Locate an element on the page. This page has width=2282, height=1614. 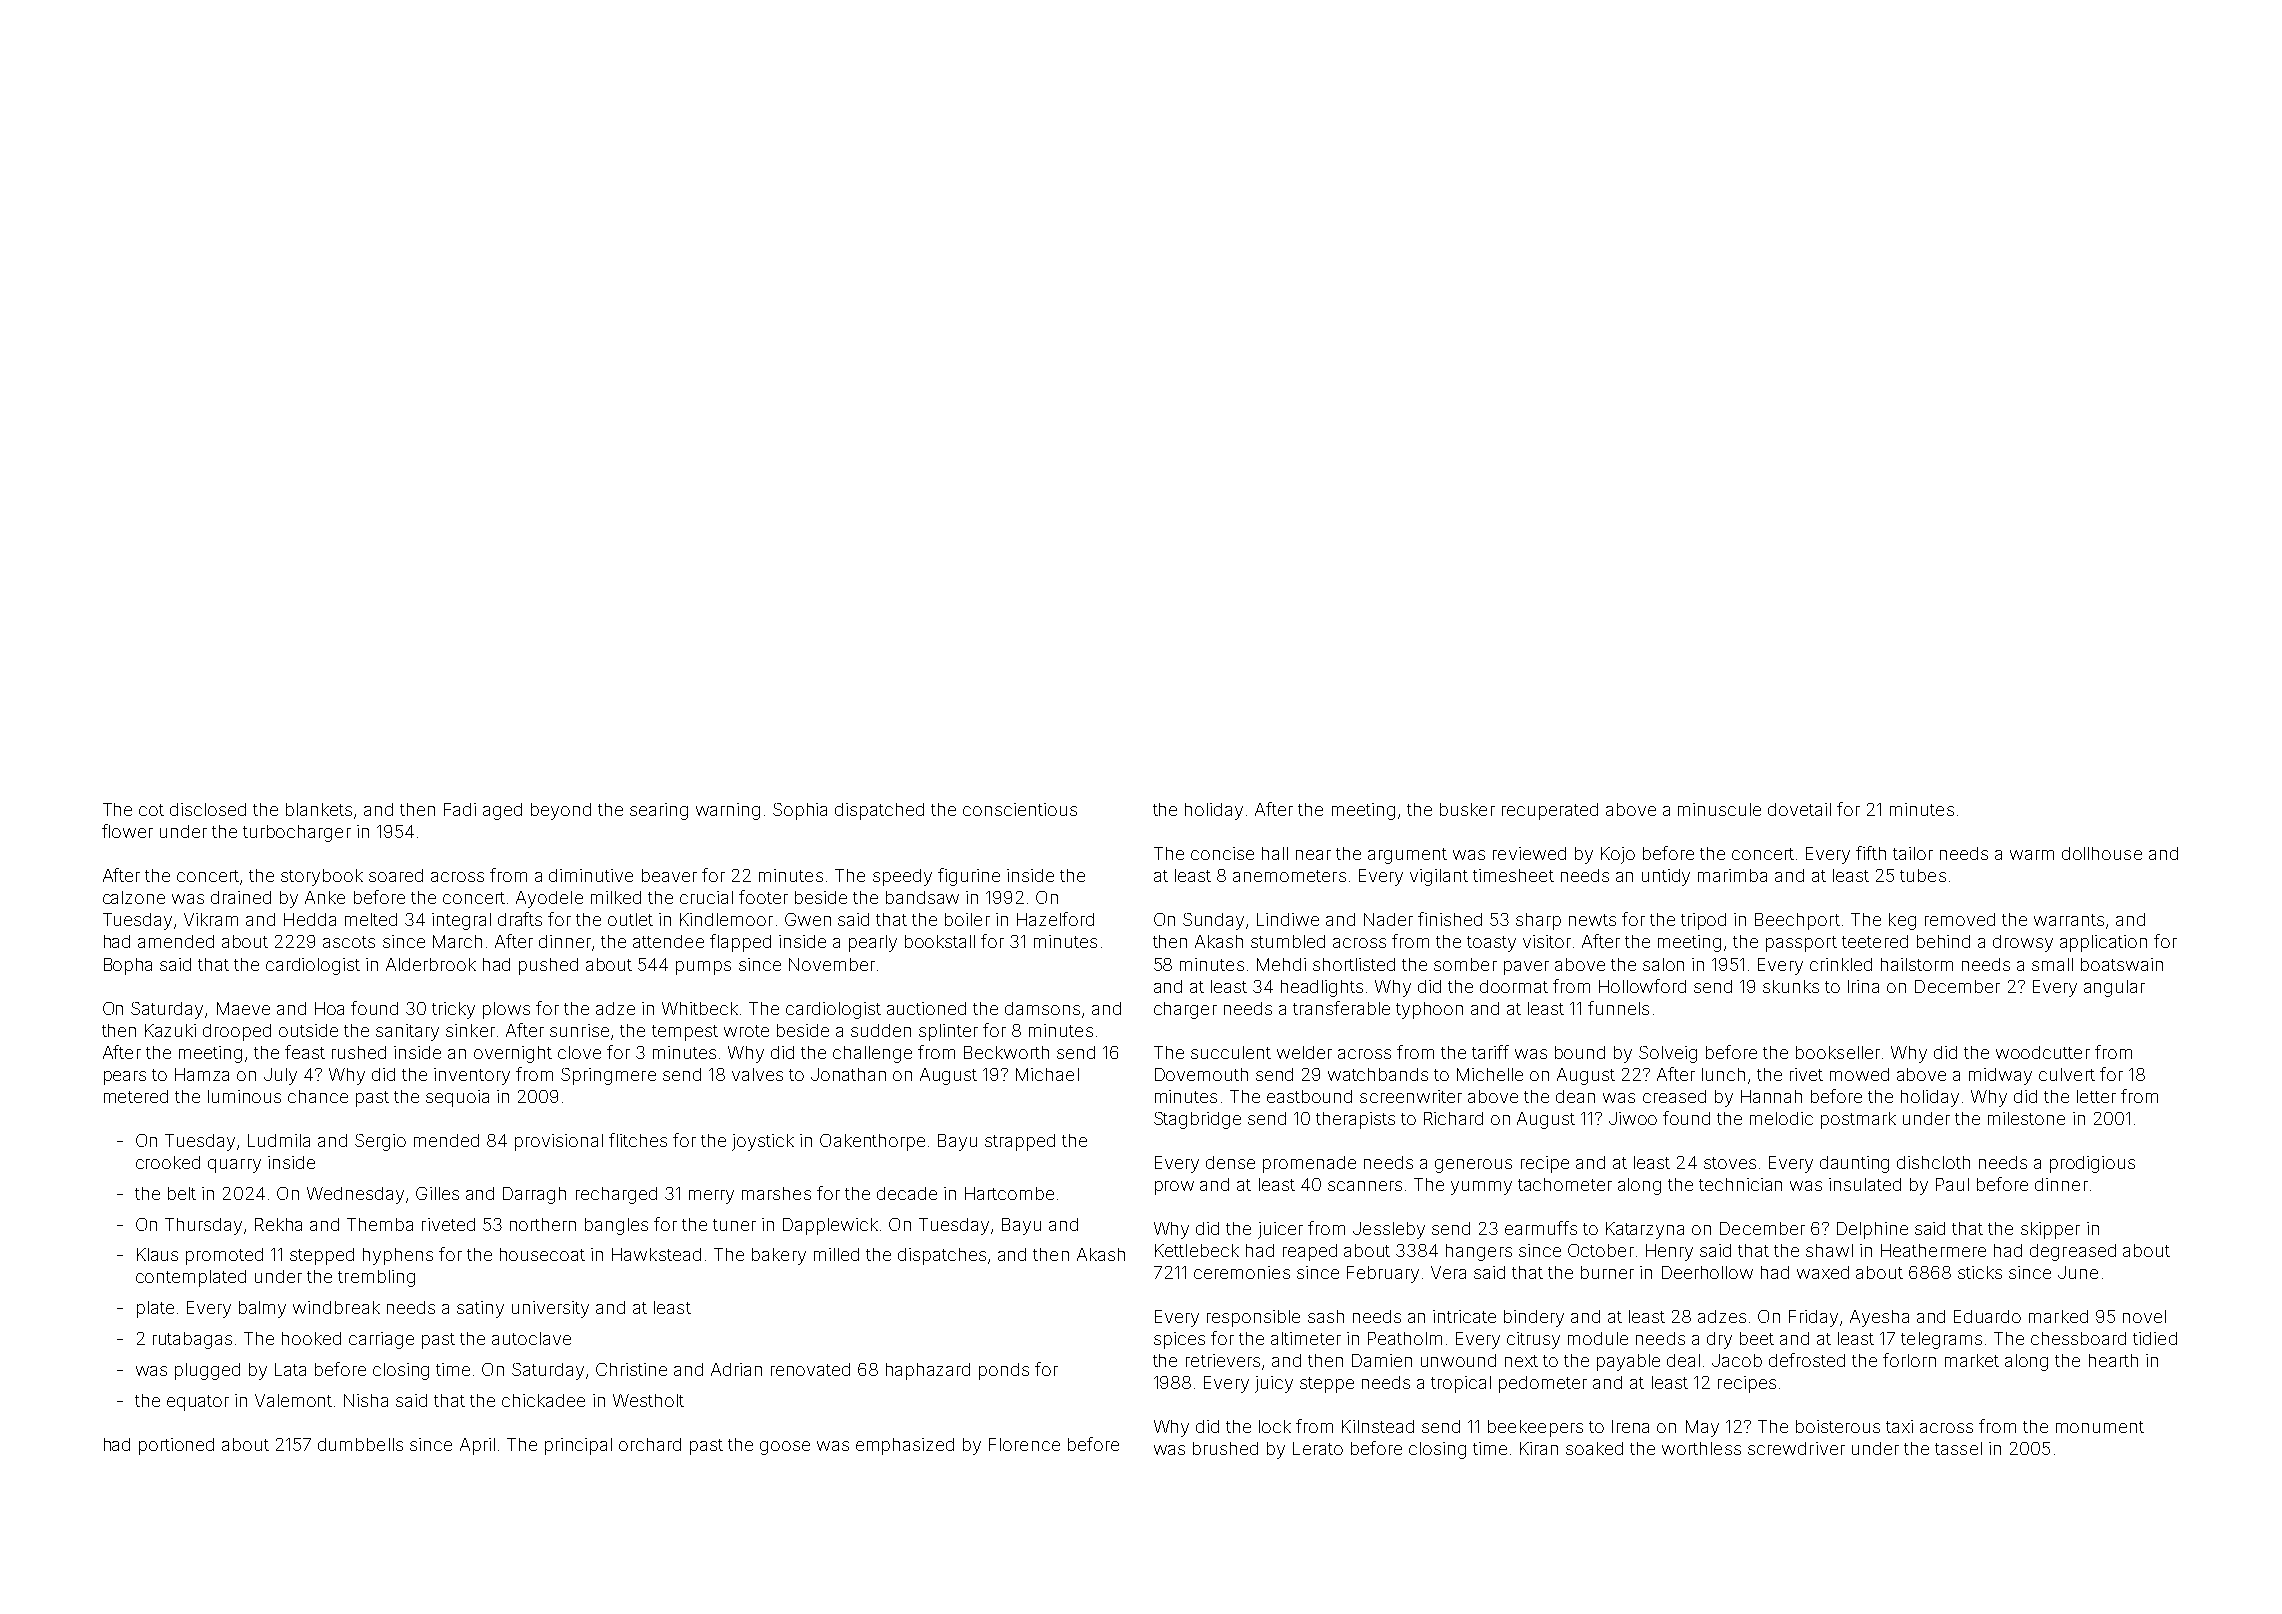
marimba is located at coordinates (1732, 875).
